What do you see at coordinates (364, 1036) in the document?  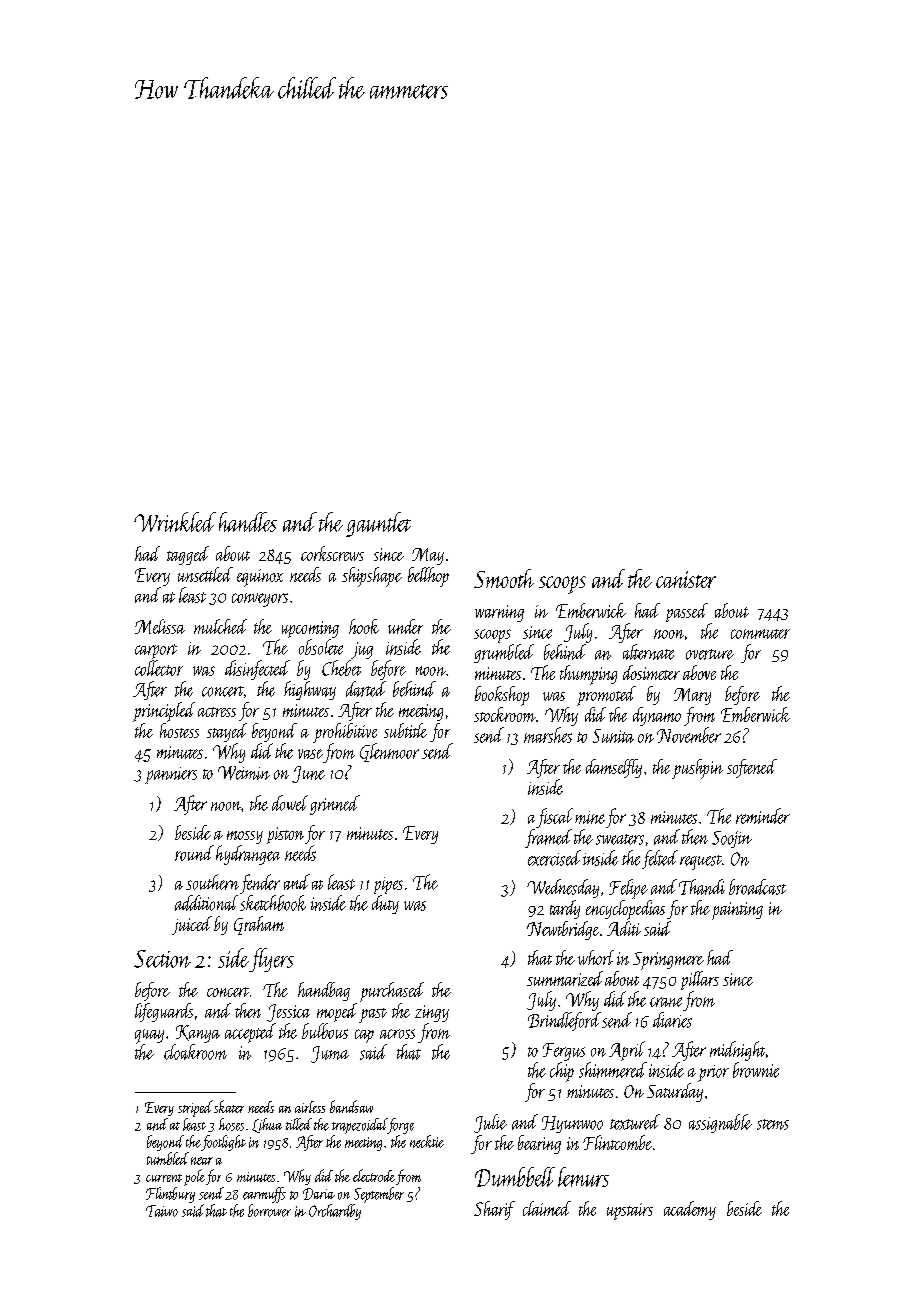 I see `cap` at bounding box center [364, 1036].
